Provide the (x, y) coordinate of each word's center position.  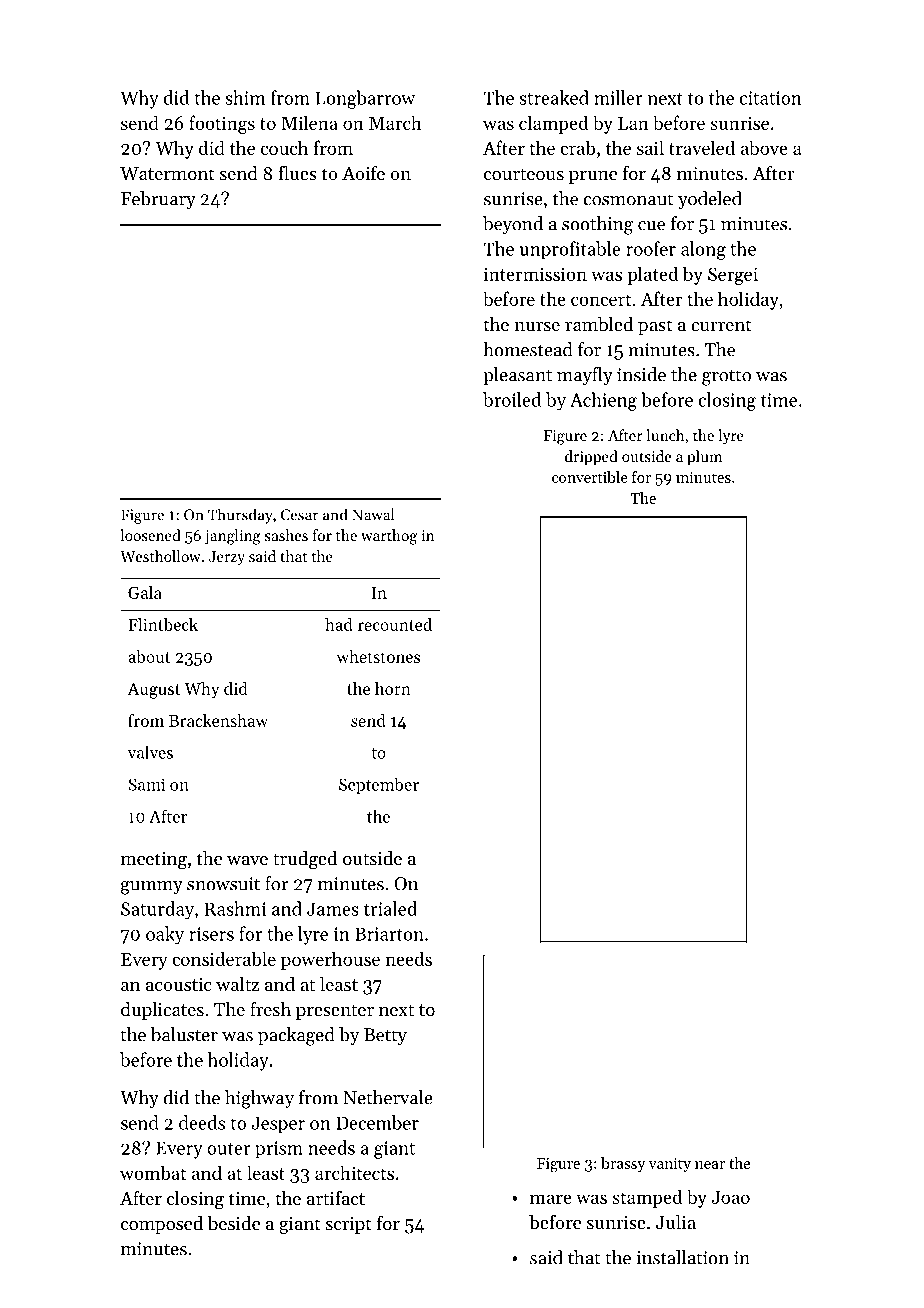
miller (618, 97)
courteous (524, 174)
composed (162, 1225)
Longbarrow (365, 99)
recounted (395, 624)
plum (704, 457)
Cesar (300, 515)
